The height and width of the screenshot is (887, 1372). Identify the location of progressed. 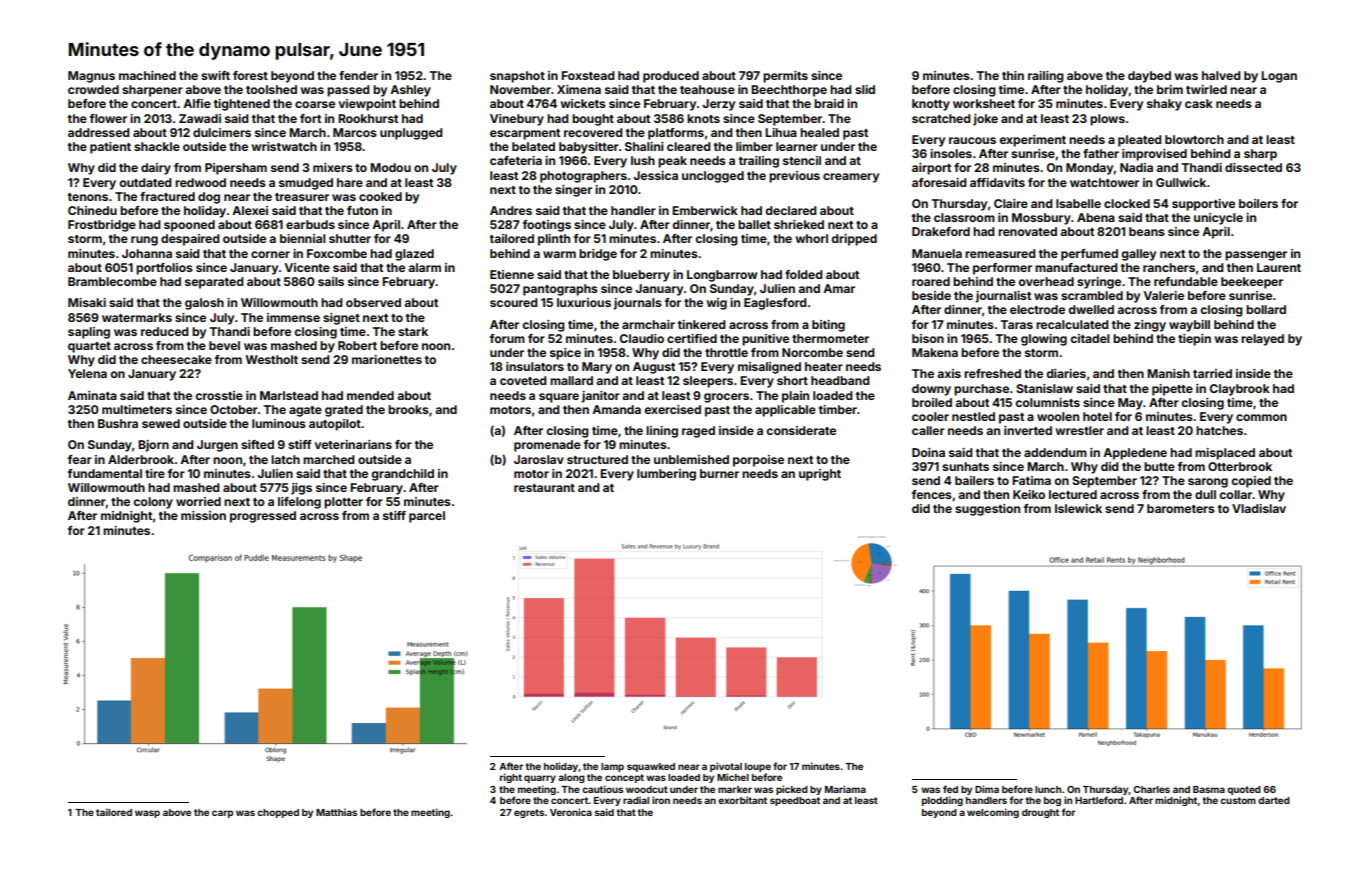
(263, 517).
